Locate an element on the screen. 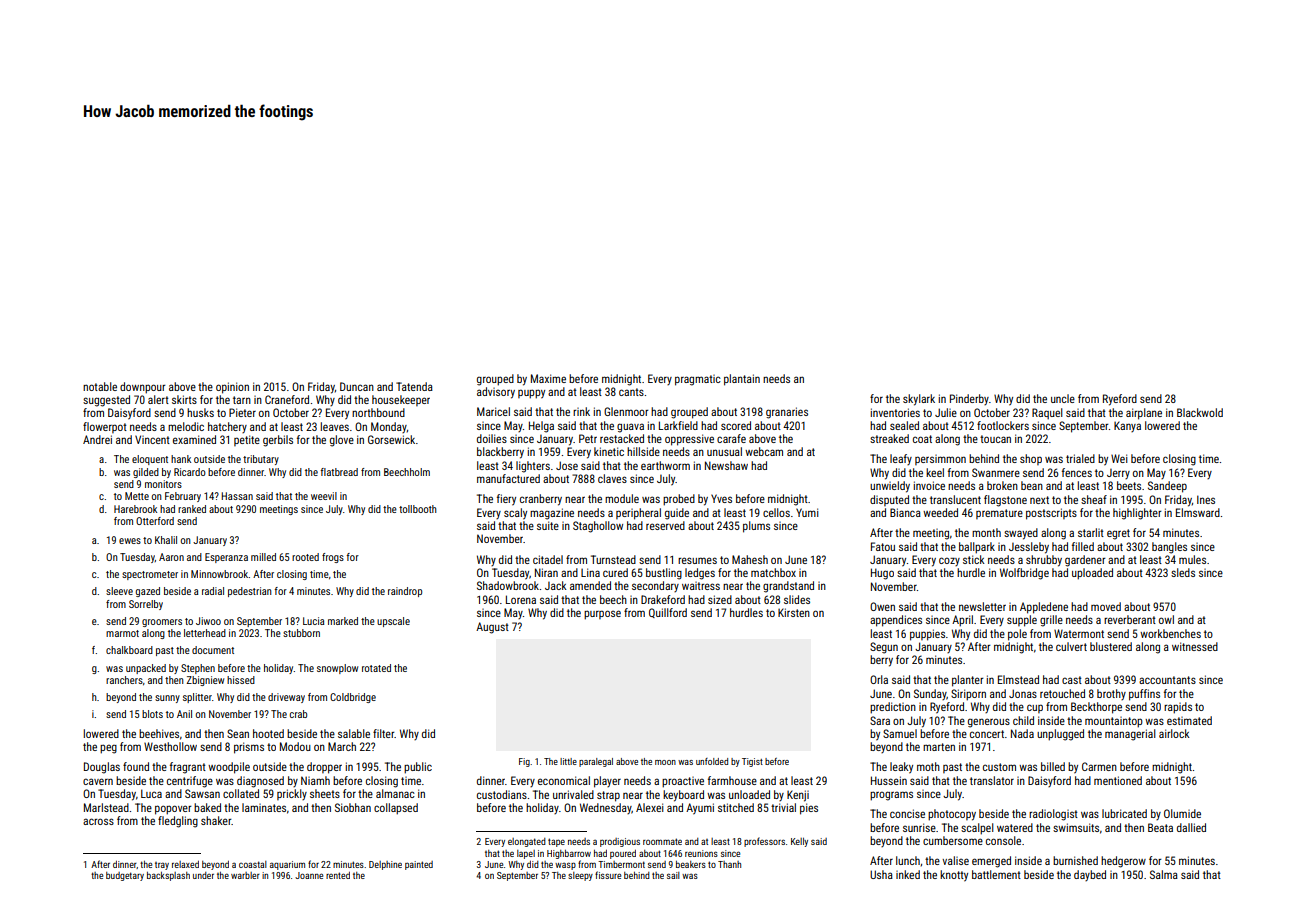  pragmatic is located at coordinates (698, 380).
